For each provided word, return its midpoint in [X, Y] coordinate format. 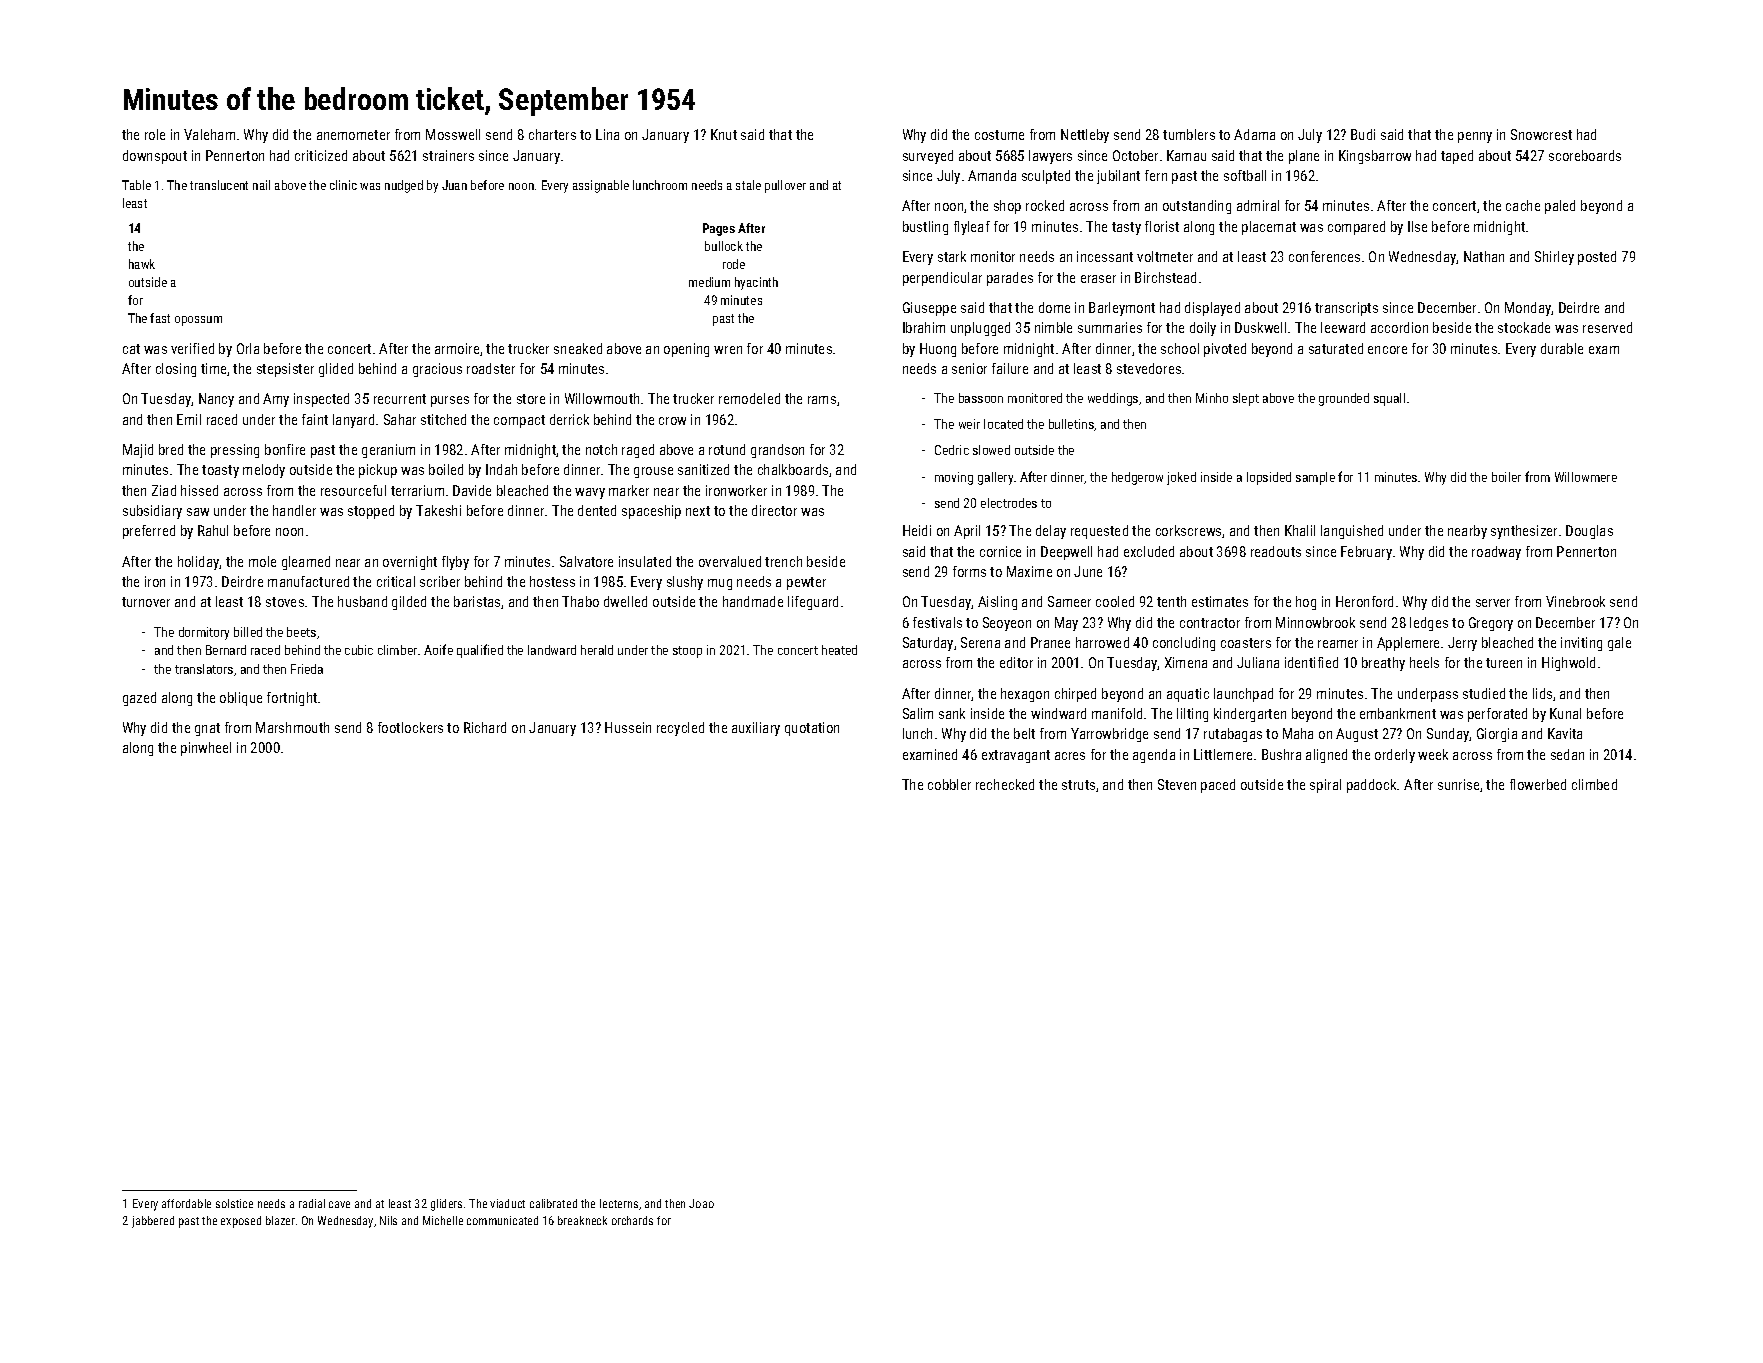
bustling [925, 228]
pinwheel [206, 749]
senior [969, 368]
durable [1562, 348]
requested [1099, 532]
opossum [198, 321]
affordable [186, 1203]
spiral [1325, 786]
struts [1078, 785]
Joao [701, 1203]
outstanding [1197, 207]
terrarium [417, 490]
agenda [1154, 756]
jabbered [153, 1222]
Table [136, 185]
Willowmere [1586, 477]
